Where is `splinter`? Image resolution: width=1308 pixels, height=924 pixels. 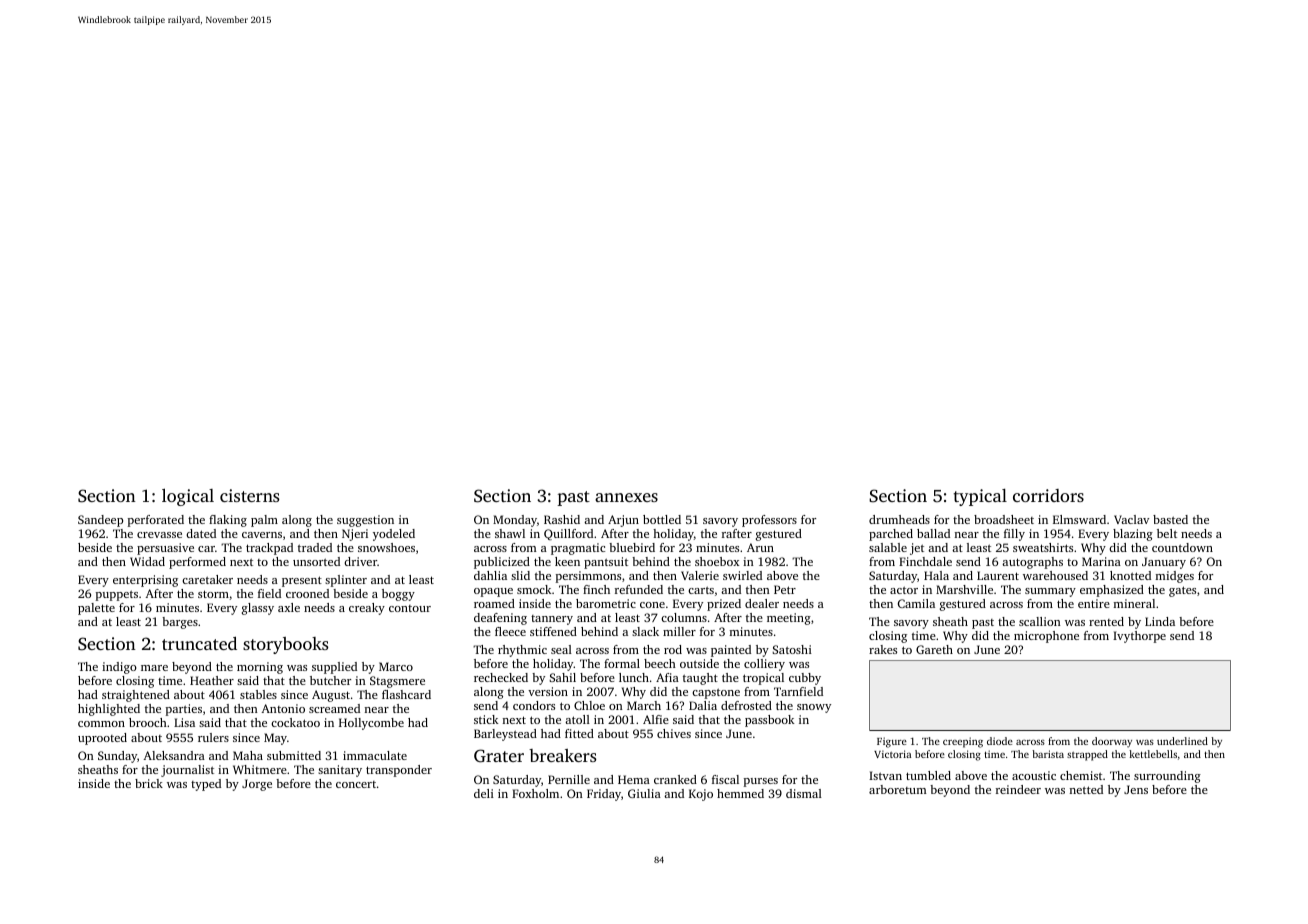 splinter is located at coordinates (346, 581).
